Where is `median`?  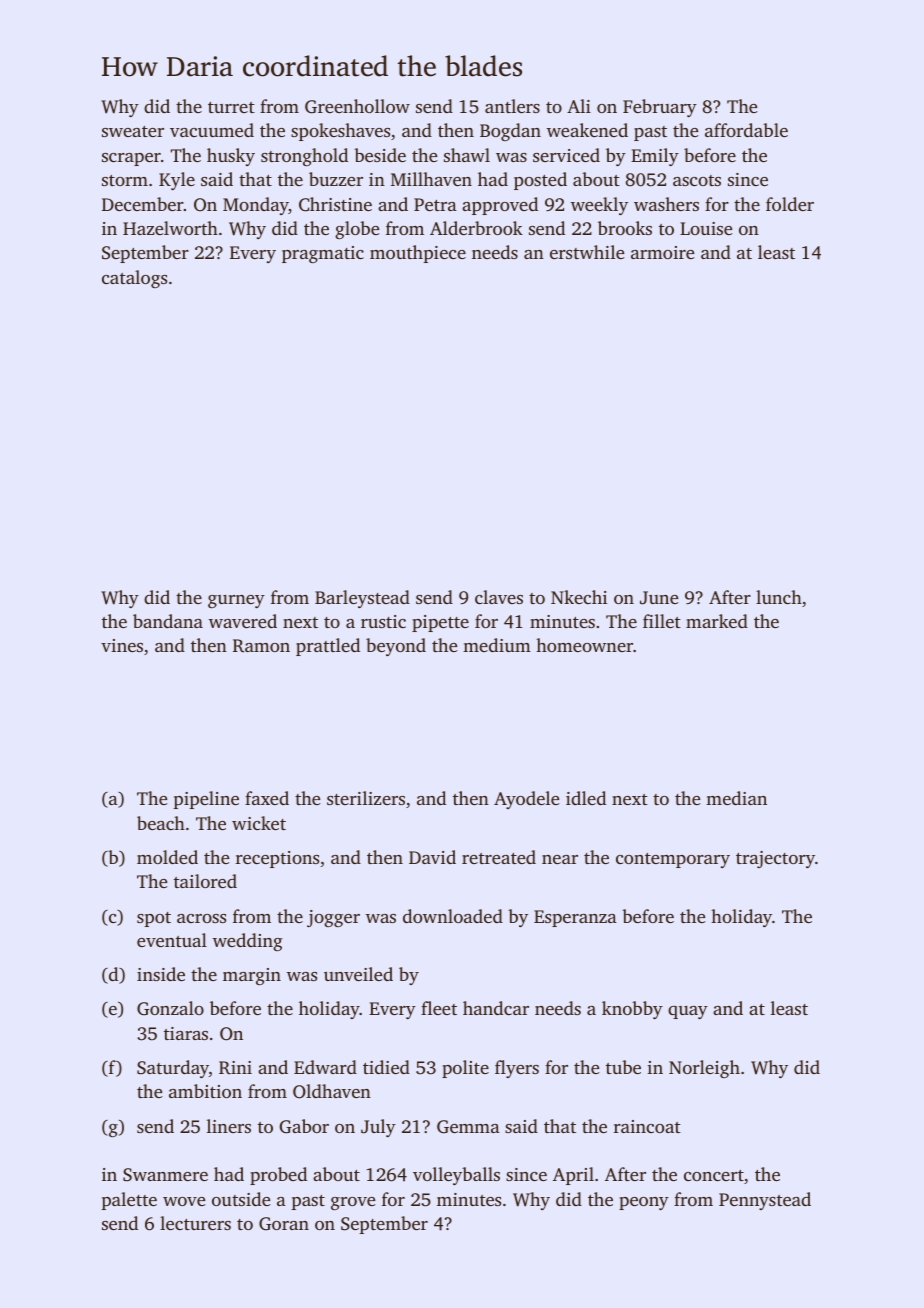 median is located at coordinates (736, 798).
